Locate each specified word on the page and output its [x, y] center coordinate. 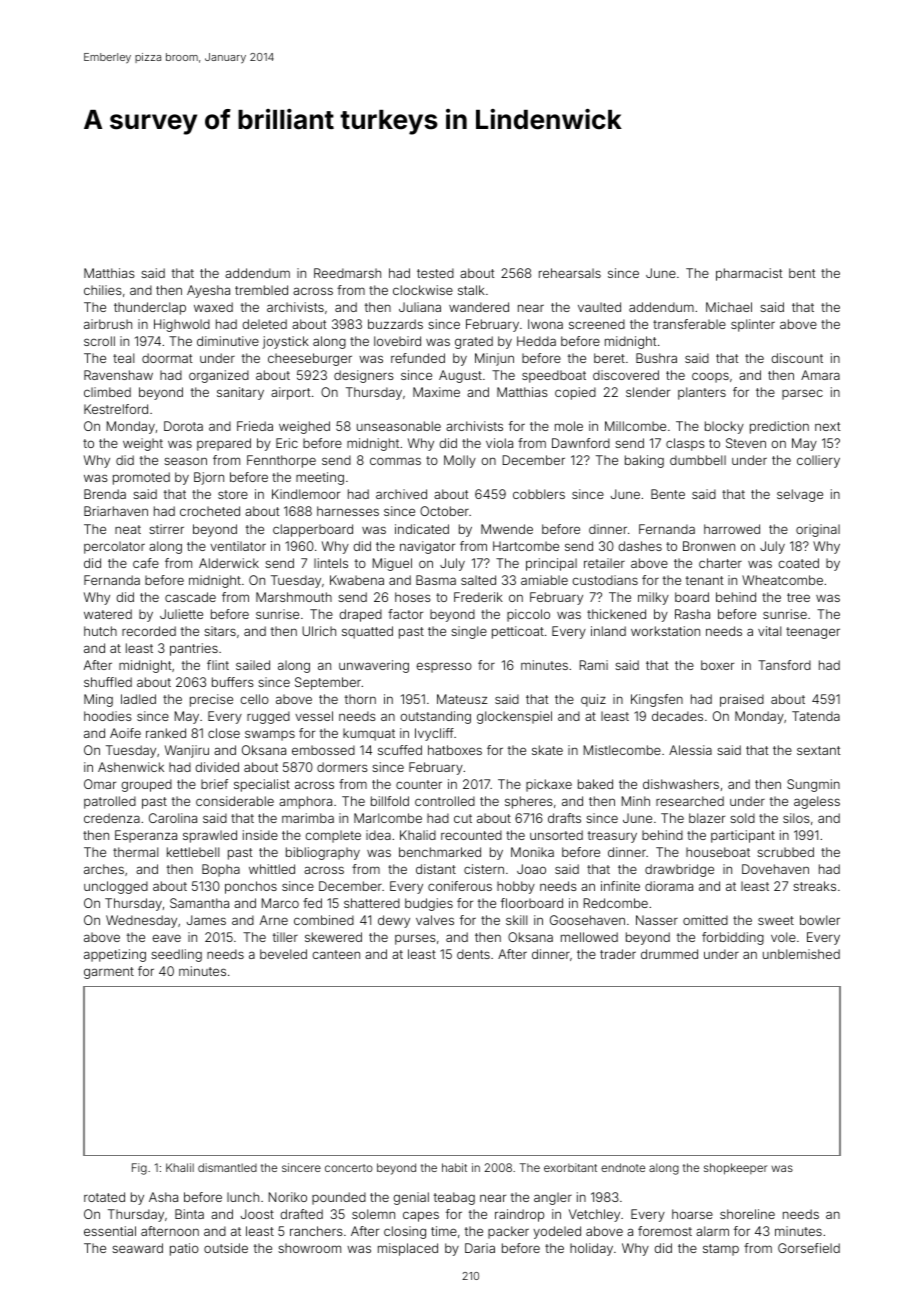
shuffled [108, 682]
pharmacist [749, 274]
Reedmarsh [347, 273]
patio [184, 1249]
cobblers [539, 494]
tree [798, 597]
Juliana [420, 307]
